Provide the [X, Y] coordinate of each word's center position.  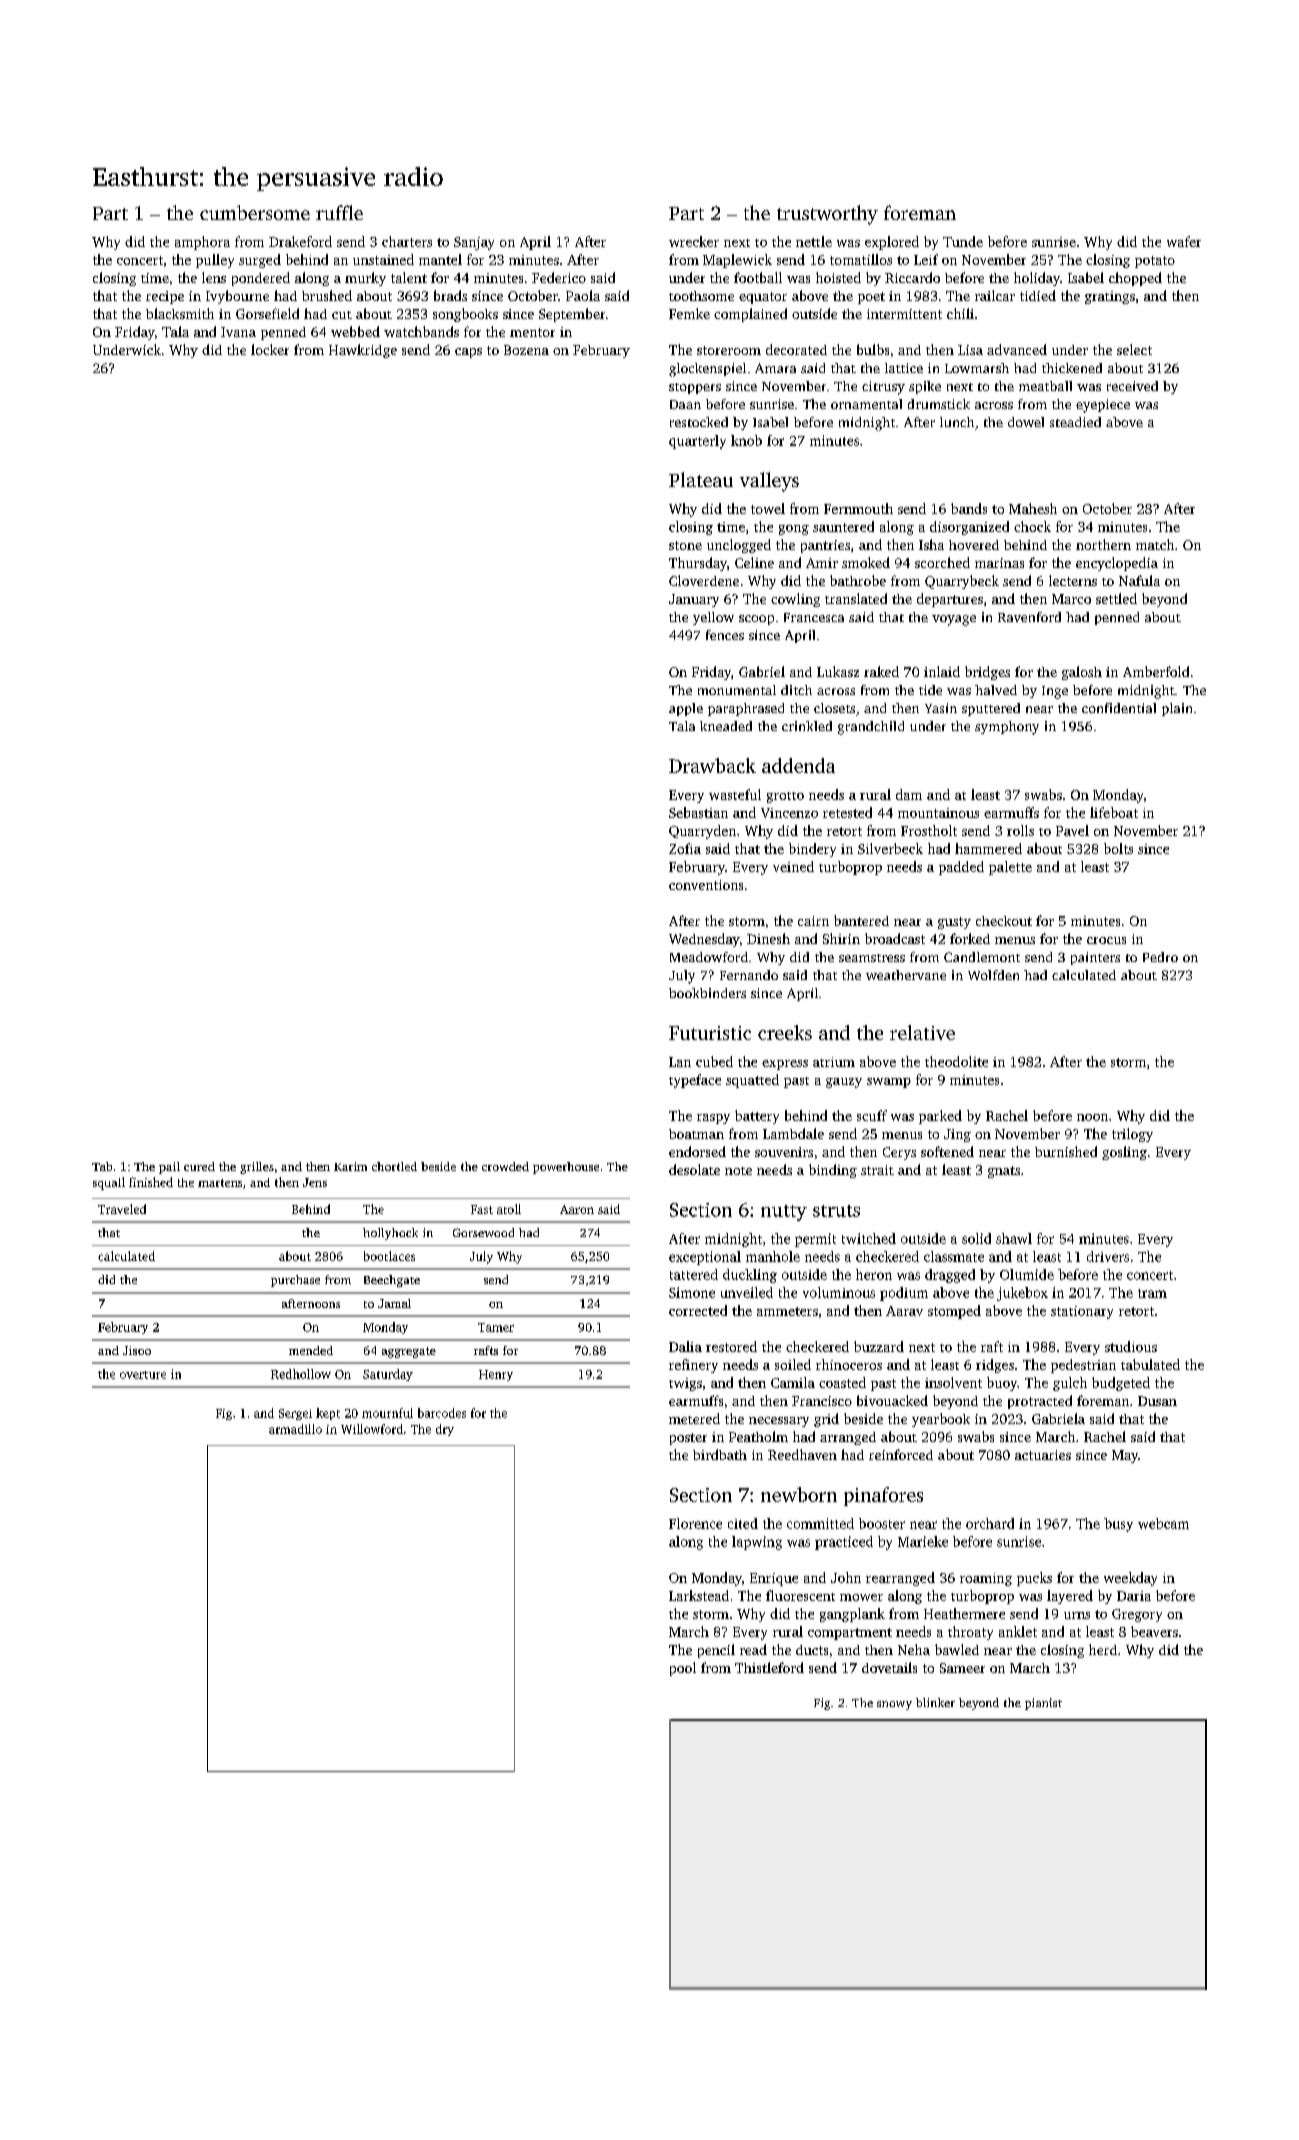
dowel [1026, 422]
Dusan [1157, 1401]
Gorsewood [483, 1232]
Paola [583, 295]
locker [270, 349]
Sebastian [698, 812]
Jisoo [137, 1350]
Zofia [685, 848]
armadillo [295, 1429]
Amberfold [1156, 671]
